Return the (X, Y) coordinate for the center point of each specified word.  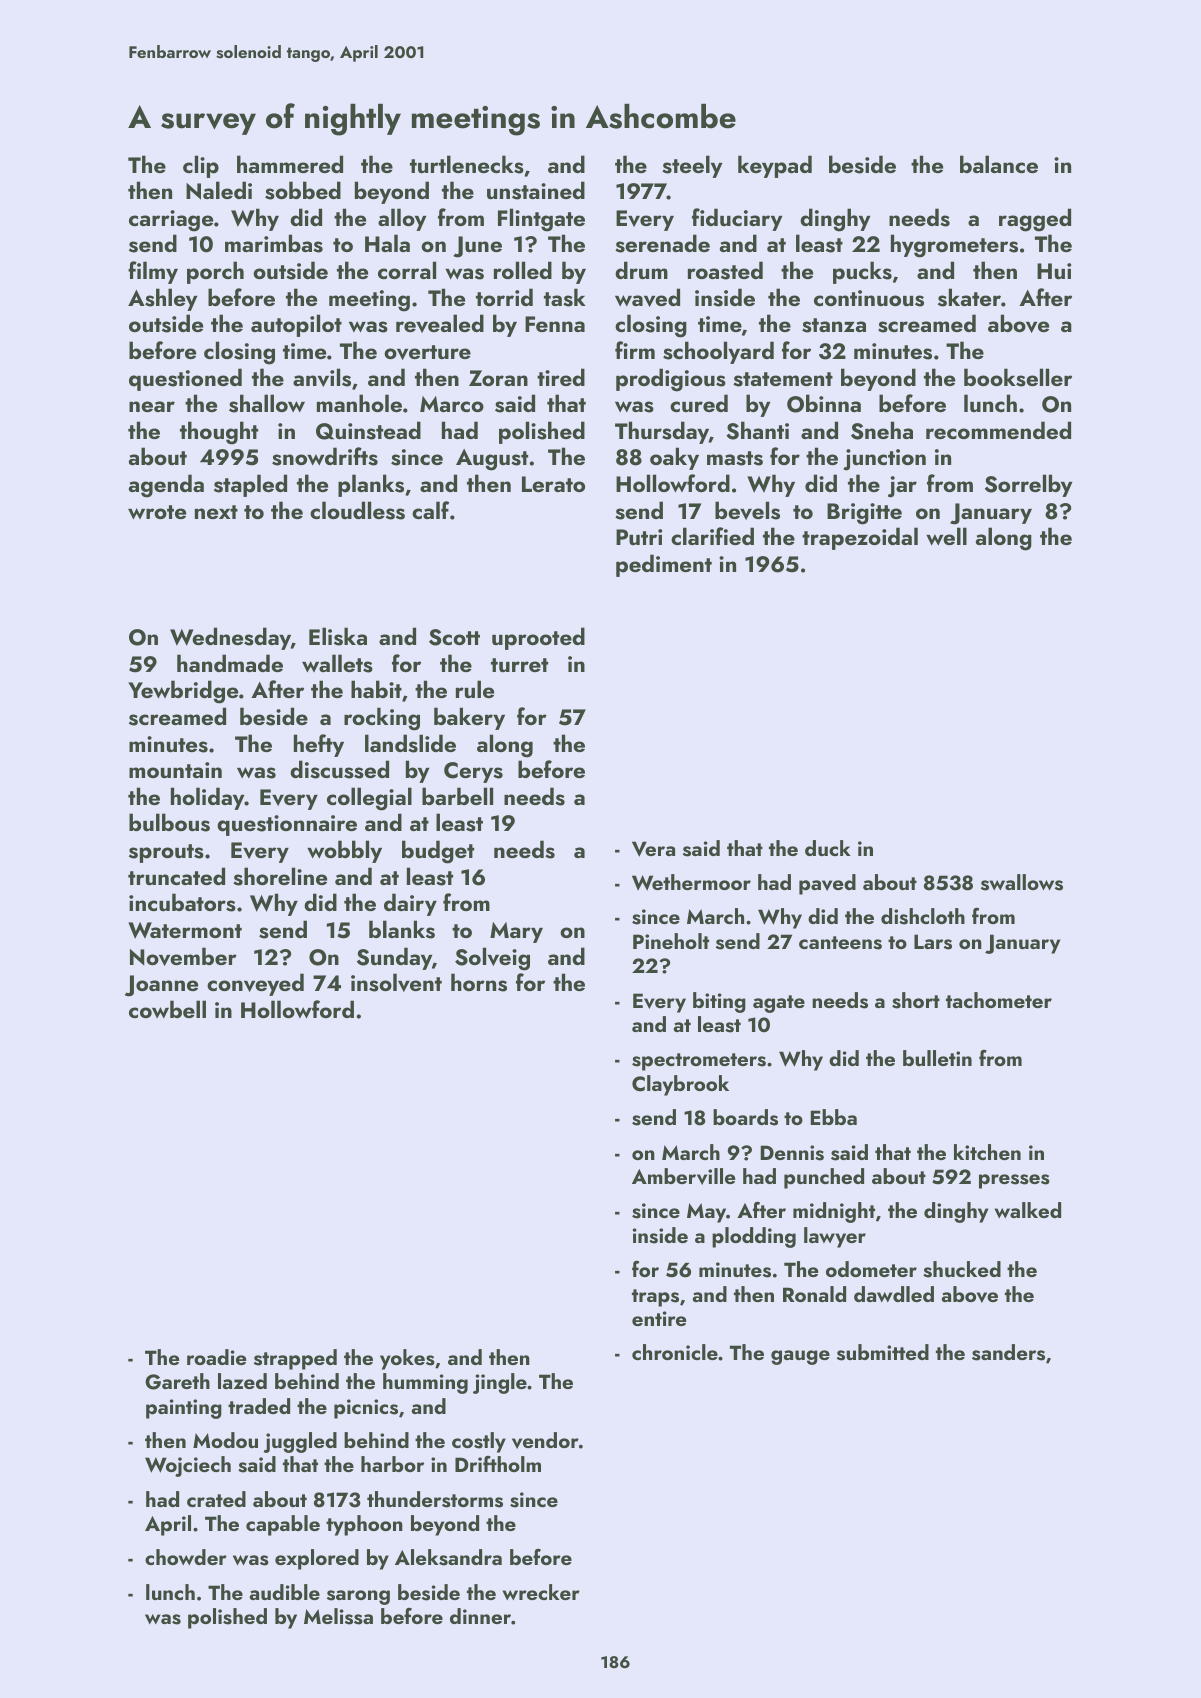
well (946, 536)
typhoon (364, 1525)
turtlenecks (467, 164)
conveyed (255, 984)
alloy (402, 219)
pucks (862, 272)
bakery (469, 718)
